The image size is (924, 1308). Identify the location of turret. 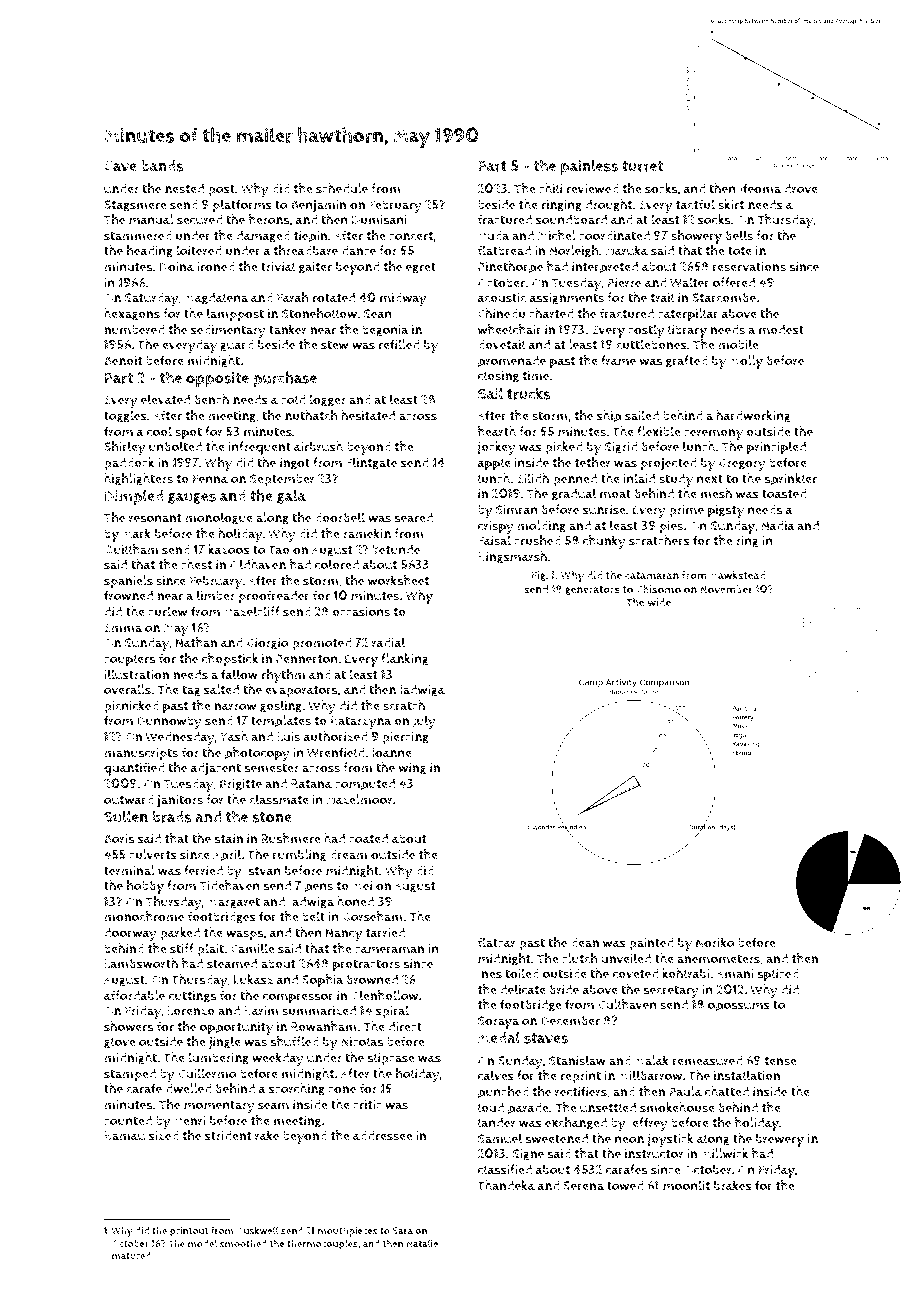
(642, 166).
